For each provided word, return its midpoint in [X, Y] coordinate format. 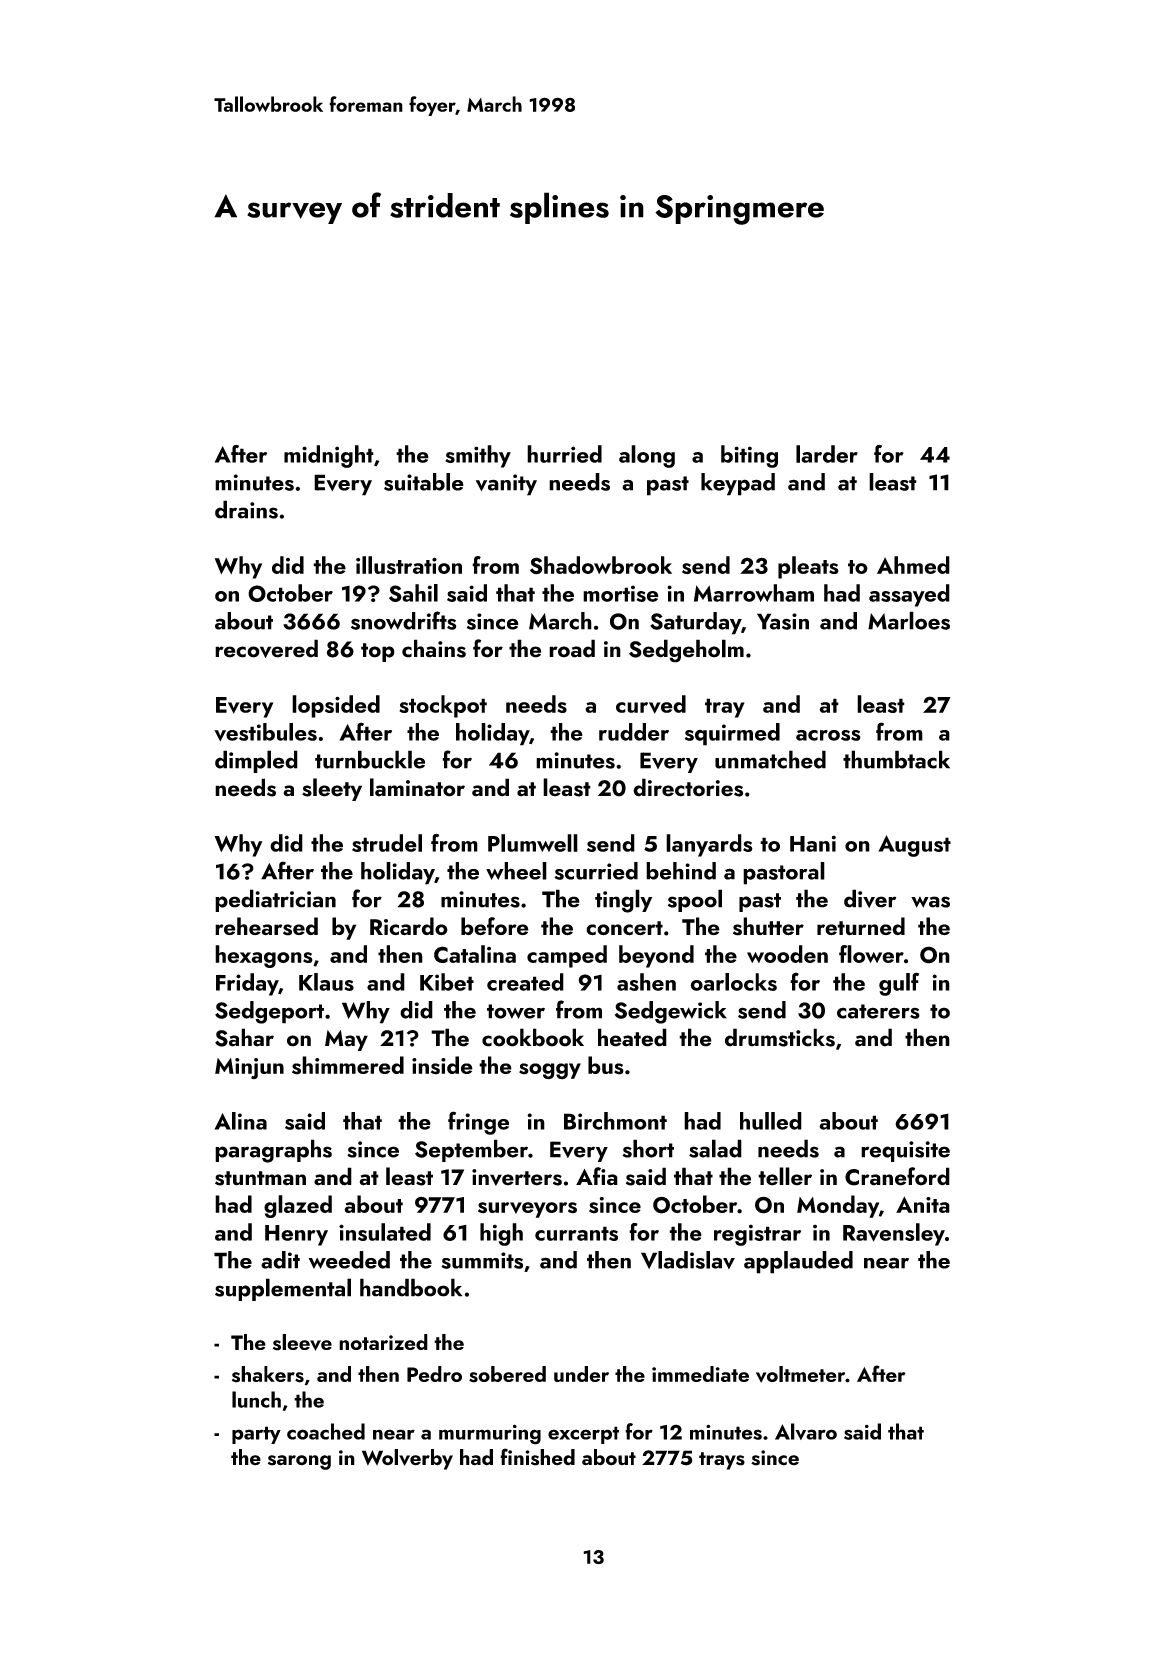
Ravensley [894, 1234]
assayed [909, 595]
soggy [550, 1071]
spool [695, 900]
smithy [478, 456]
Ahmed [913, 565]
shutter [768, 926]
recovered [266, 648]
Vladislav [688, 1260]
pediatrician [275, 900]
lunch [256, 1399]
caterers [878, 1011]
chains [434, 648]
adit [280, 1260]
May [346, 1040]
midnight [329, 456]
